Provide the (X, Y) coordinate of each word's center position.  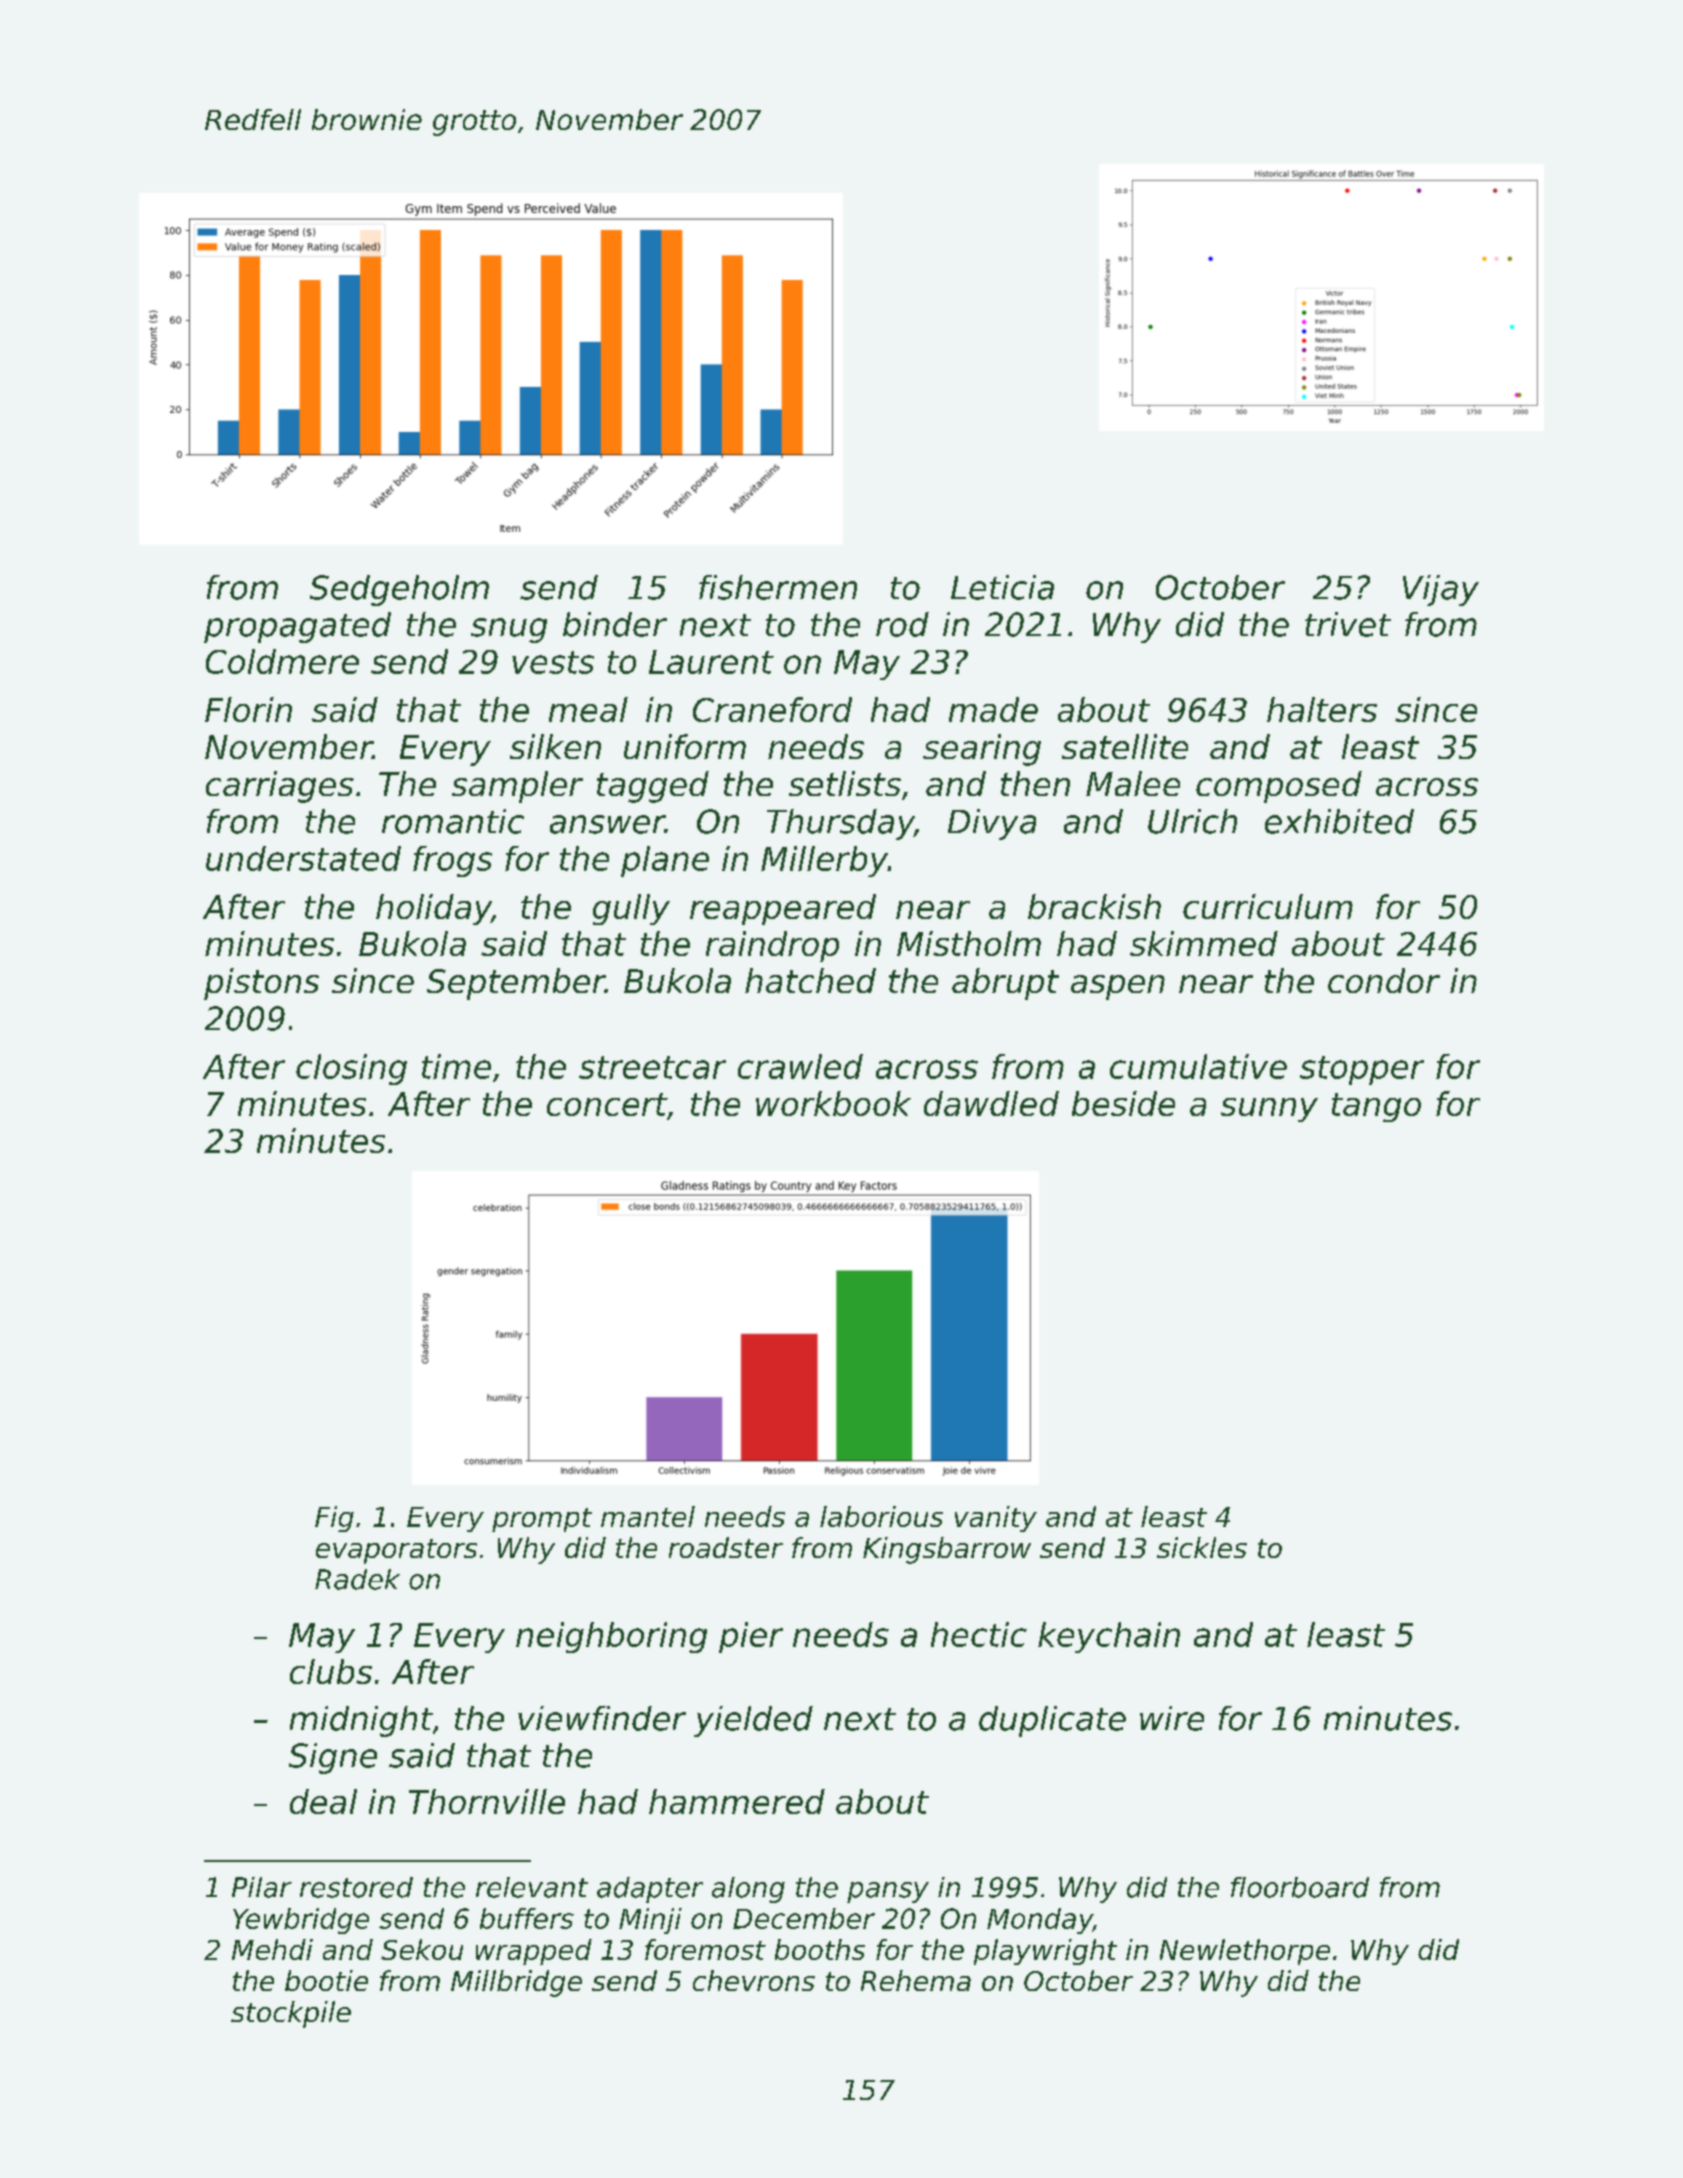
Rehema (916, 1980)
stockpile (291, 2014)
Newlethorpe (1245, 1952)
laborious (881, 1516)
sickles (1202, 1547)
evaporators (396, 1551)
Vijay (1441, 590)
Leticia (1002, 587)
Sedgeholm (399, 590)
